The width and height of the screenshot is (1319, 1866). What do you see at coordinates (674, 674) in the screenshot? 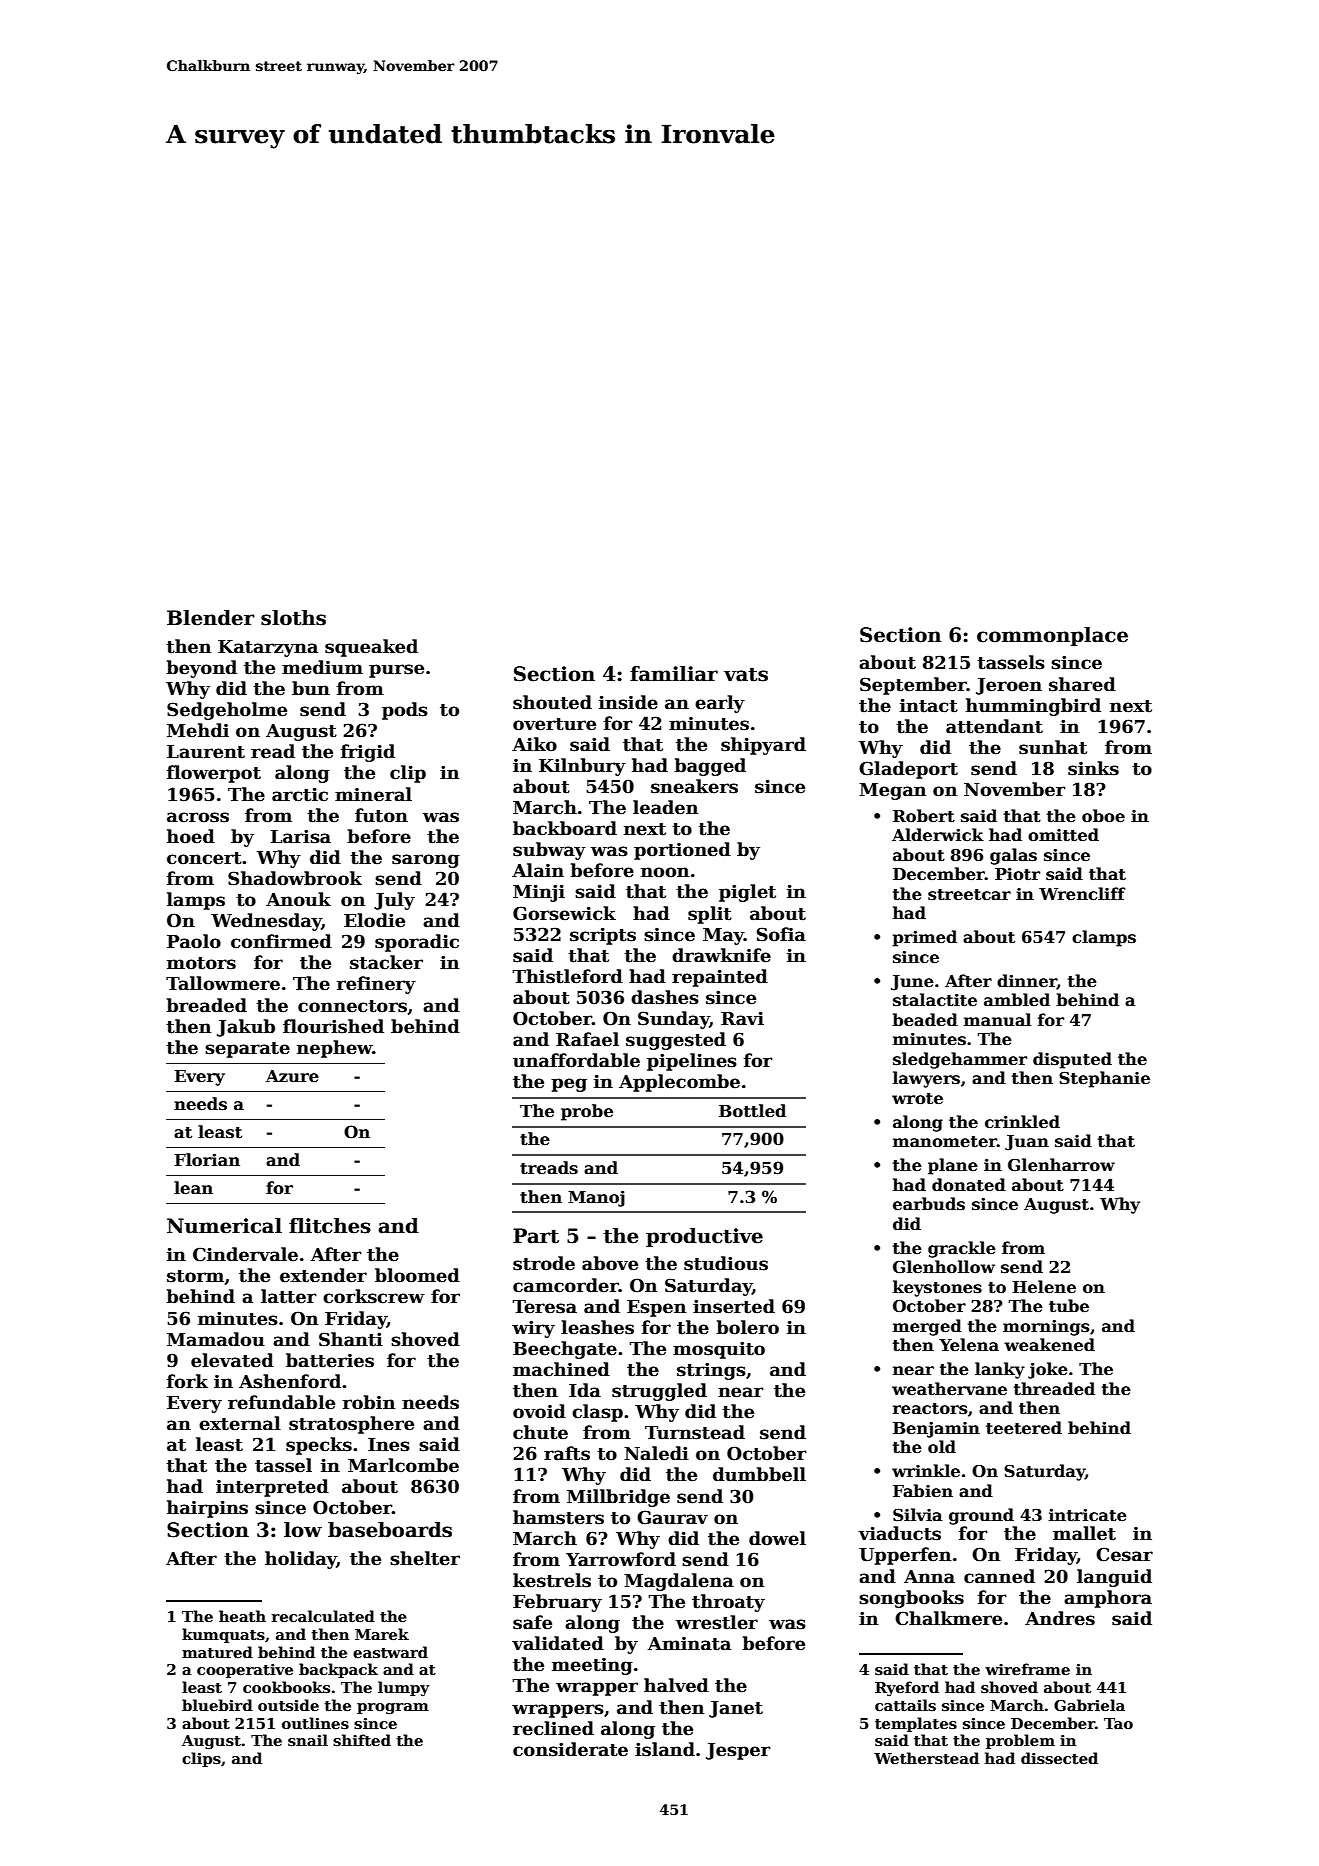
I see `familiar` at bounding box center [674, 674].
